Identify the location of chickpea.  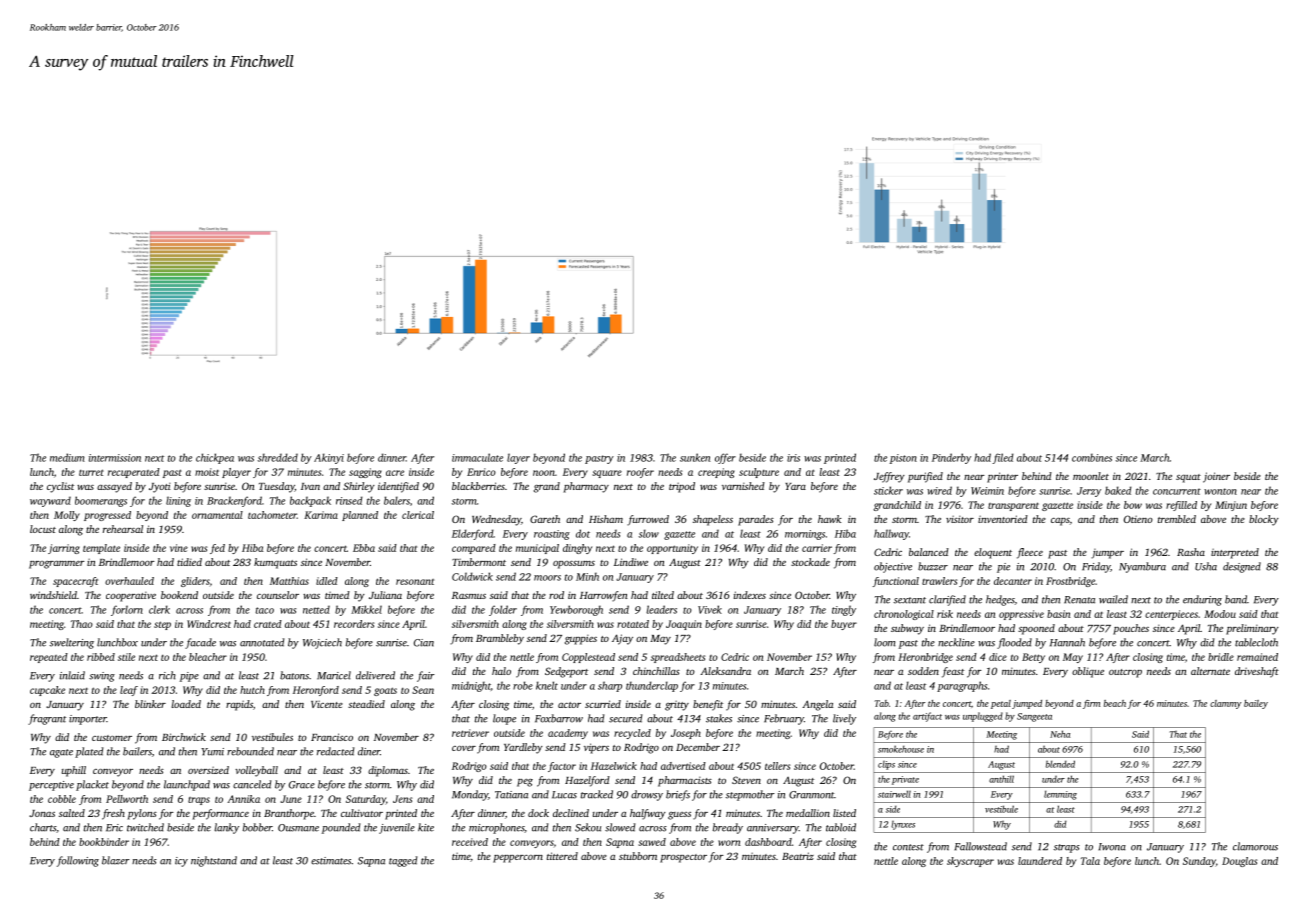
(215, 458).
